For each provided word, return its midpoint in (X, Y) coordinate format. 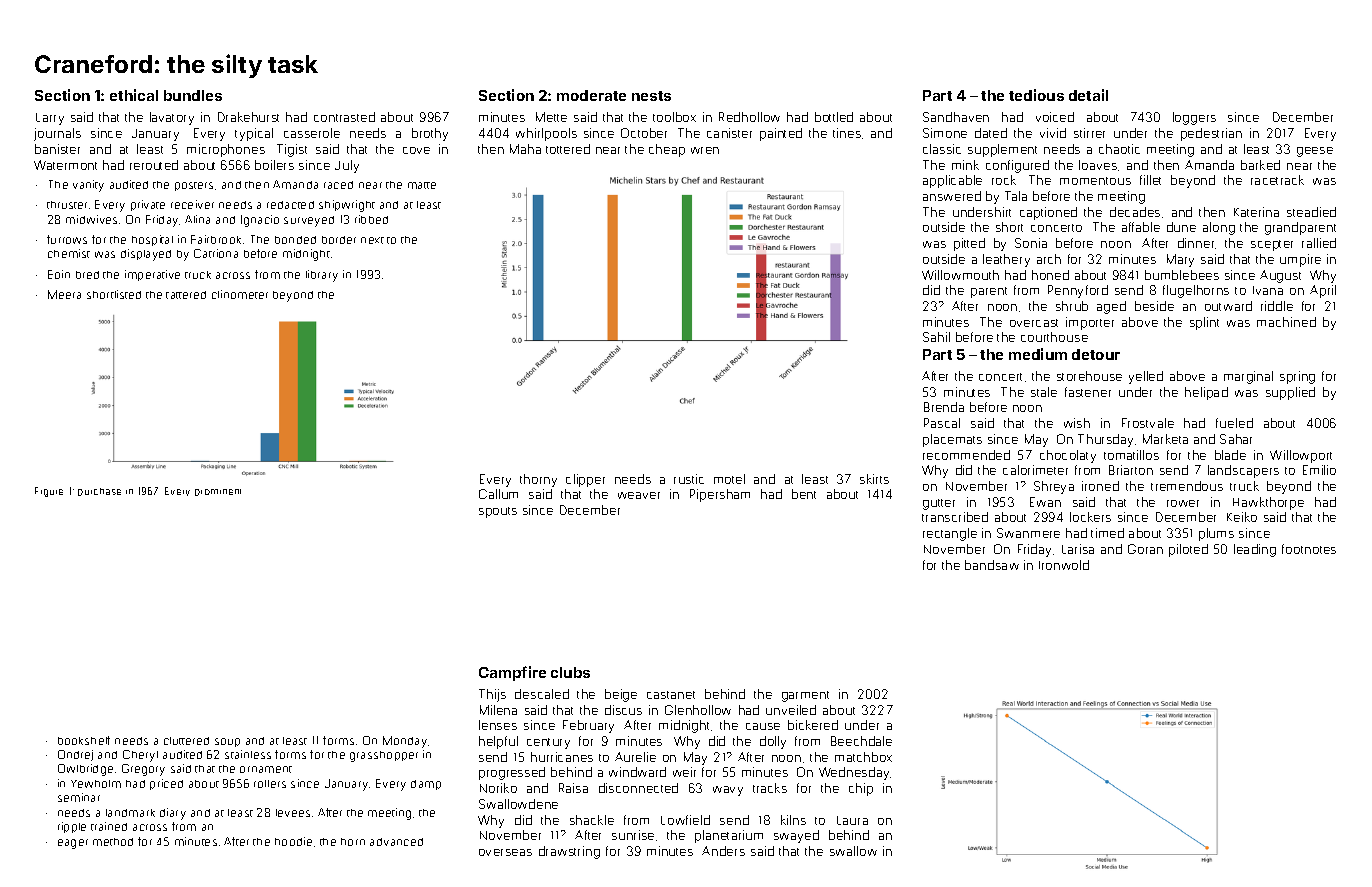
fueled (1234, 423)
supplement (1002, 150)
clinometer (240, 294)
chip (861, 789)
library (322, 276)
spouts (498, 512)
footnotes (1309, 549)
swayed (796, 836)
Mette (551, 117)
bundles (193, 95)
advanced (396, 842)
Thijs (492, 695)
